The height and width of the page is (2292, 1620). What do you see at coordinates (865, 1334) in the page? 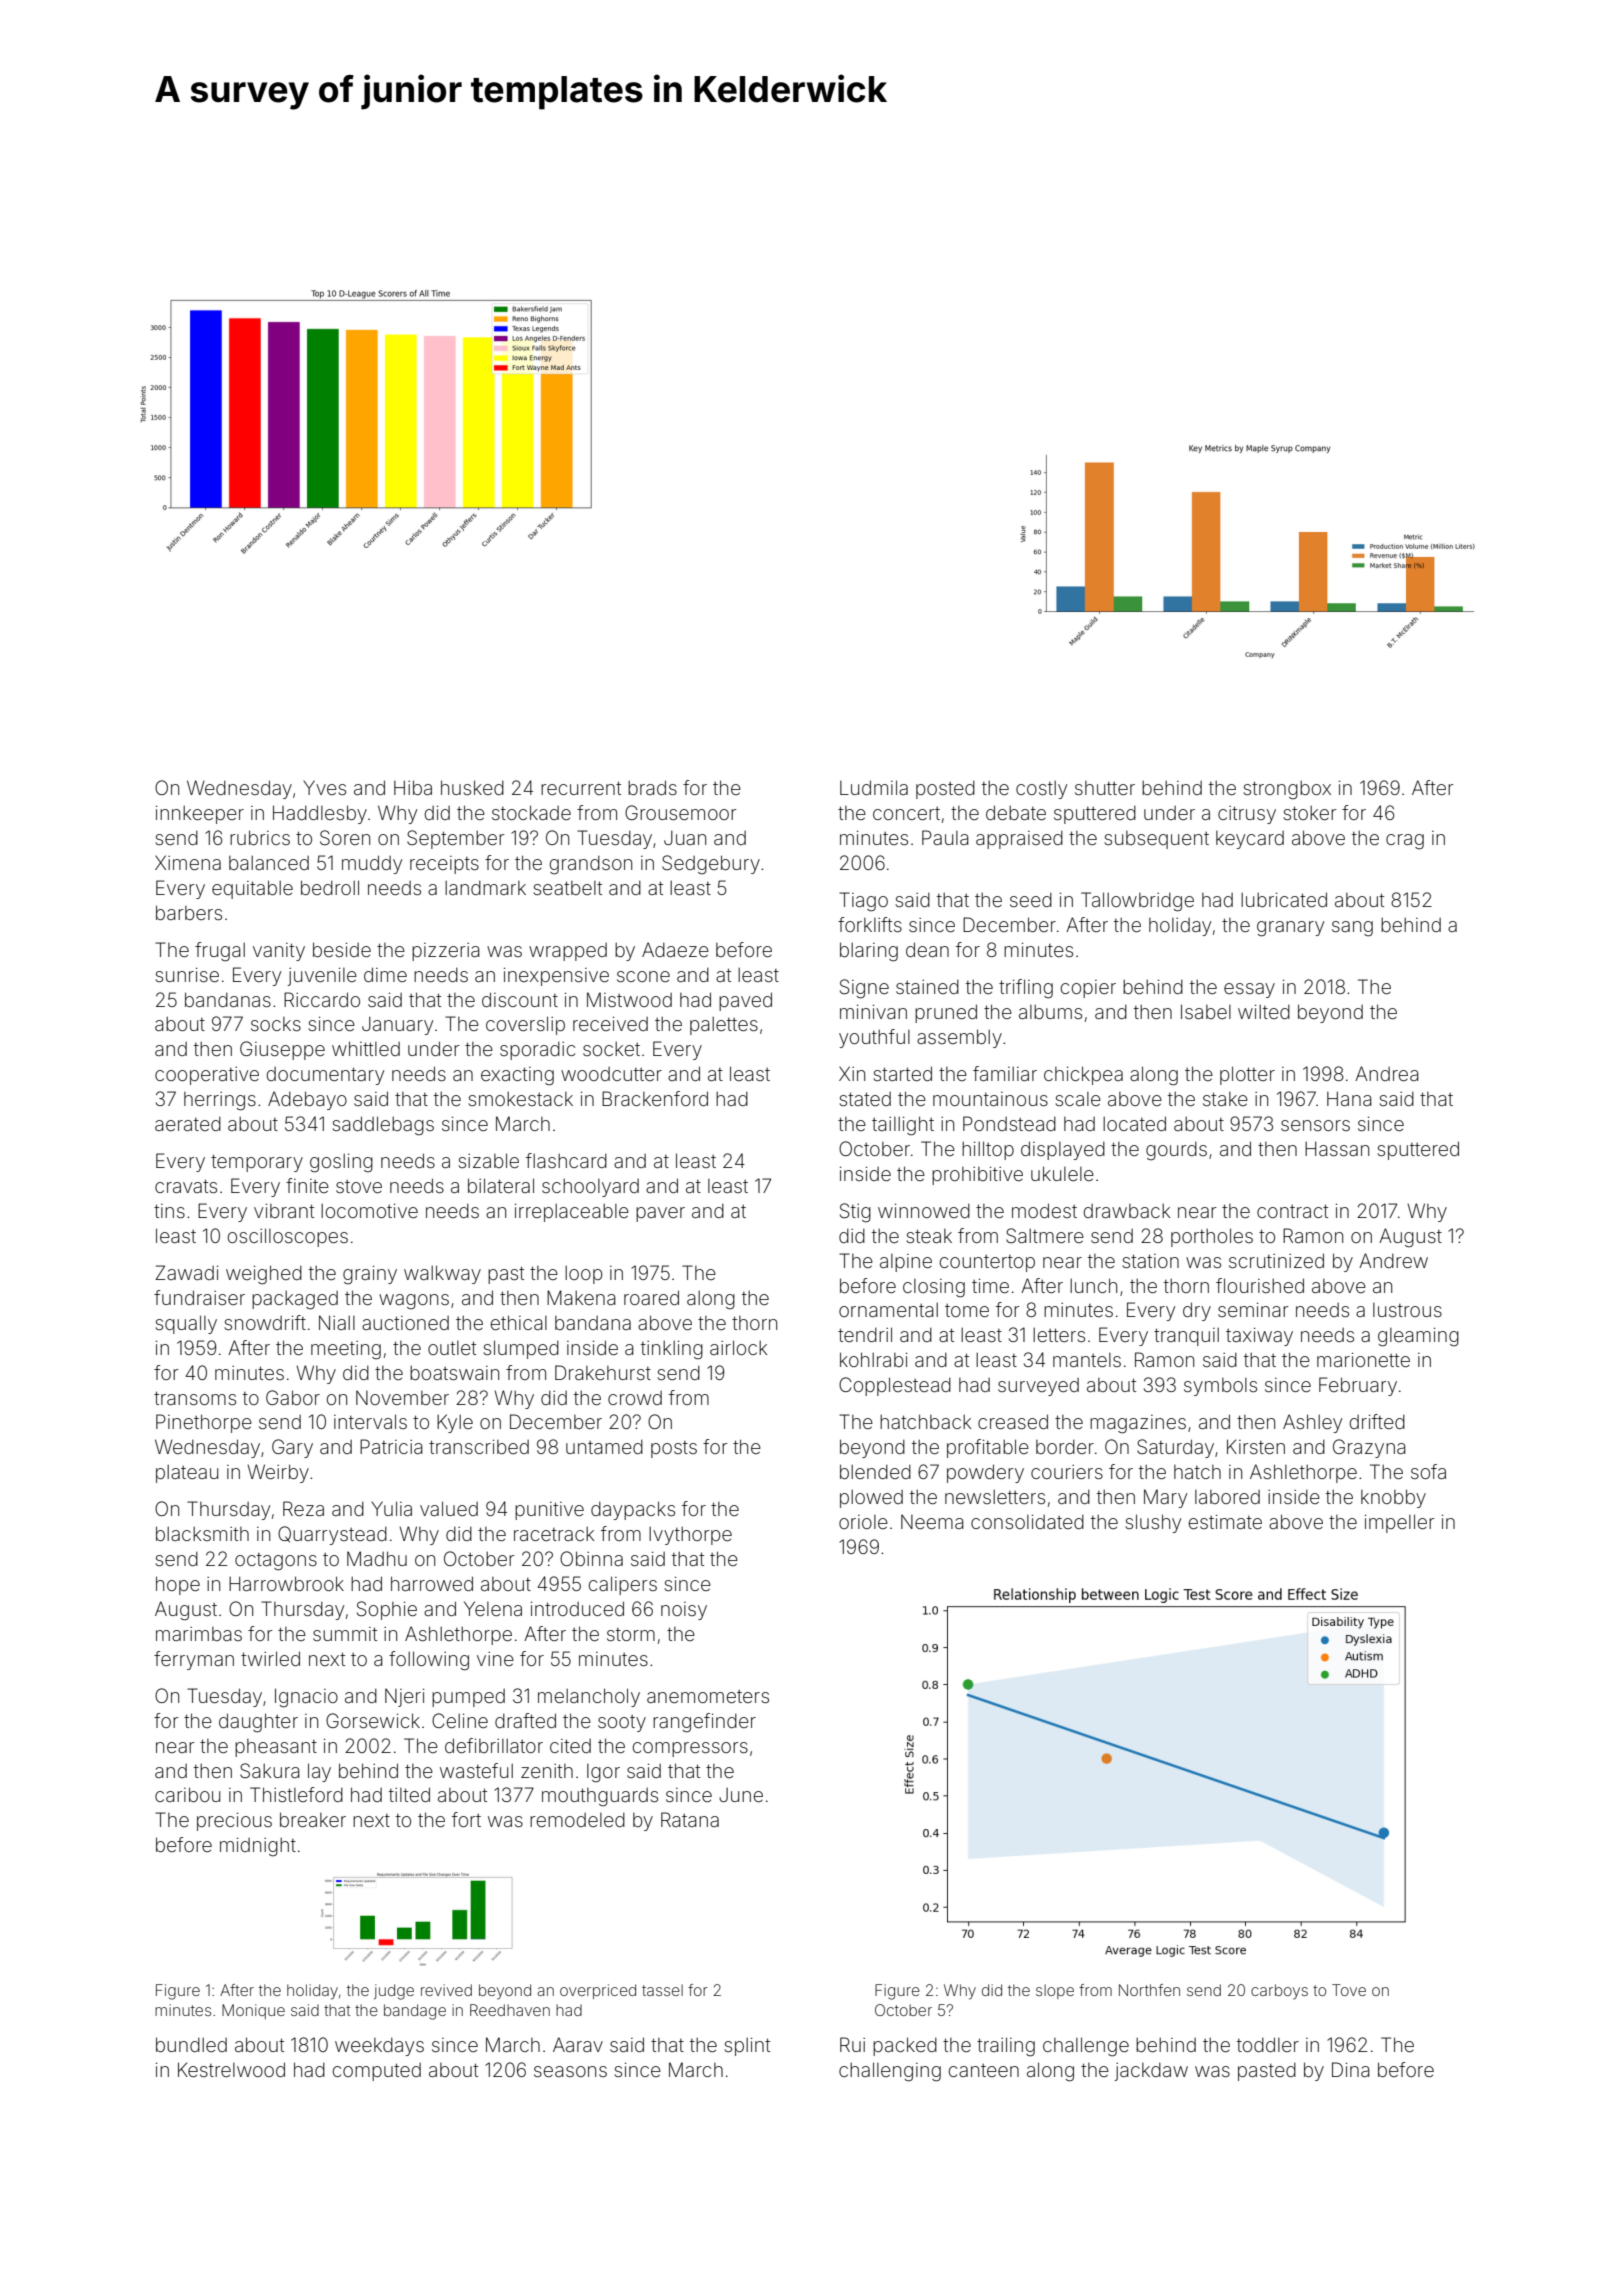
I see `tendril` at bounding box center [865, 1334].
